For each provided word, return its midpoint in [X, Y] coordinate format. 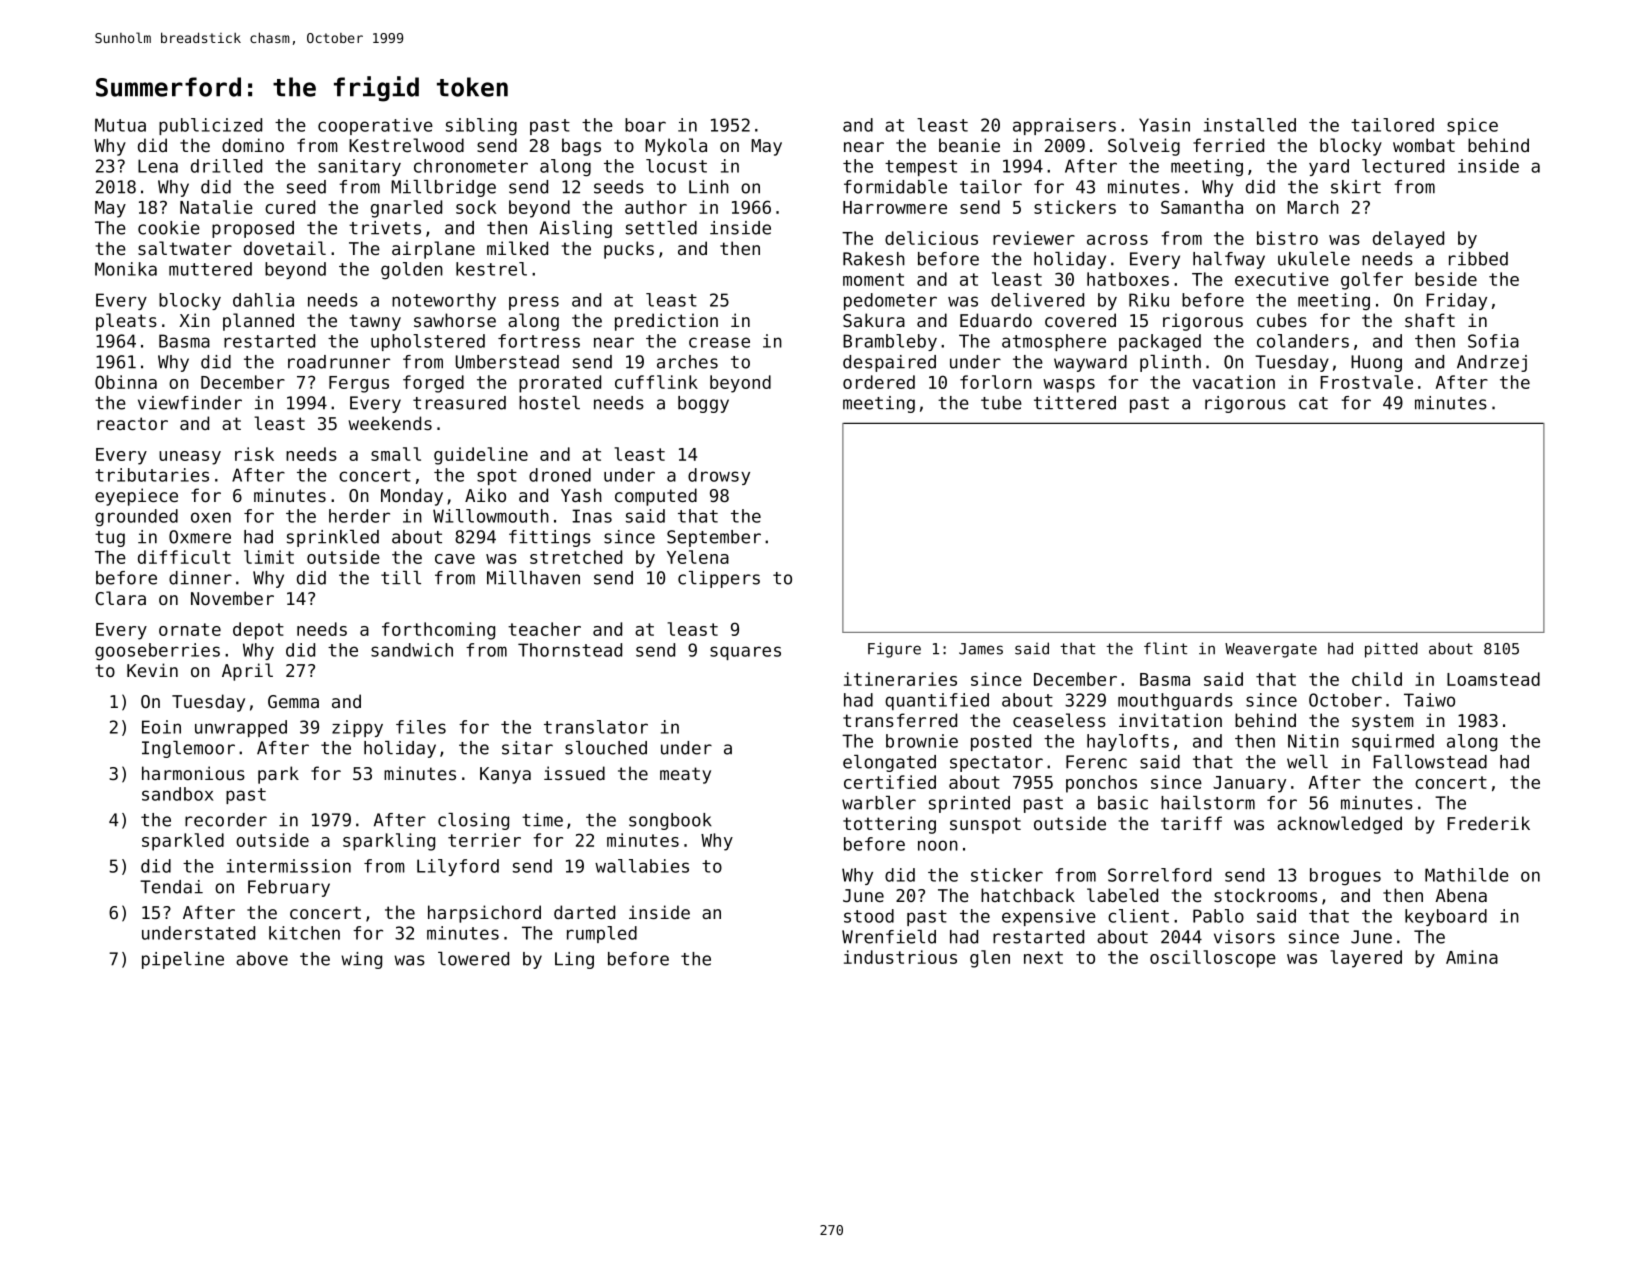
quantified [937, 701]
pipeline [183, 960]
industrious [900, 957]
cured [290, 207]
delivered [1037, 300]
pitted [1391, 650]
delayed [1408, 240]
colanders [1303, 341]
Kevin [152, 670]
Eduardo [996, 320]
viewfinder [190, 403]
